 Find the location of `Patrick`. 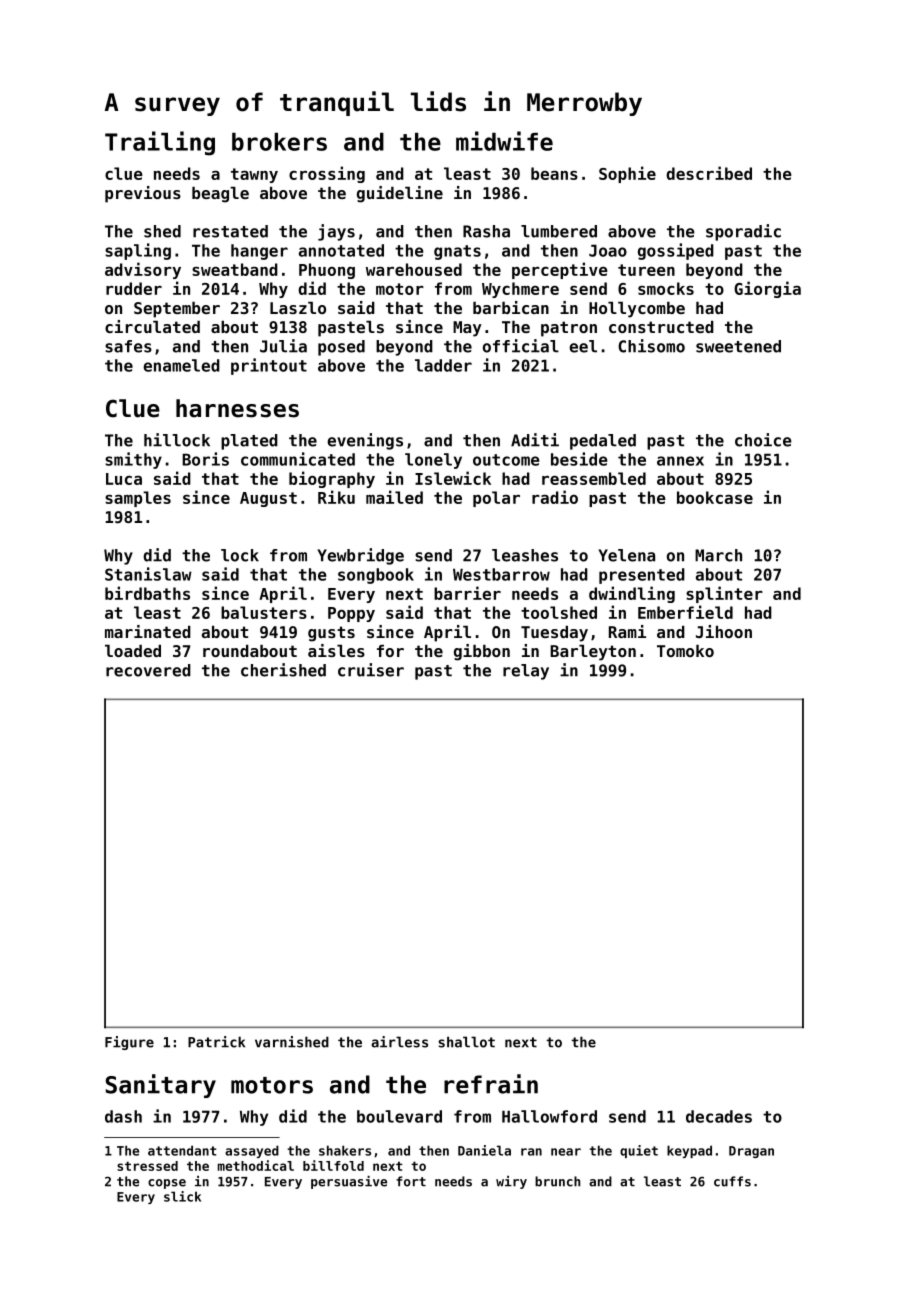

Patrick is located at coordinates (216, 1042).
